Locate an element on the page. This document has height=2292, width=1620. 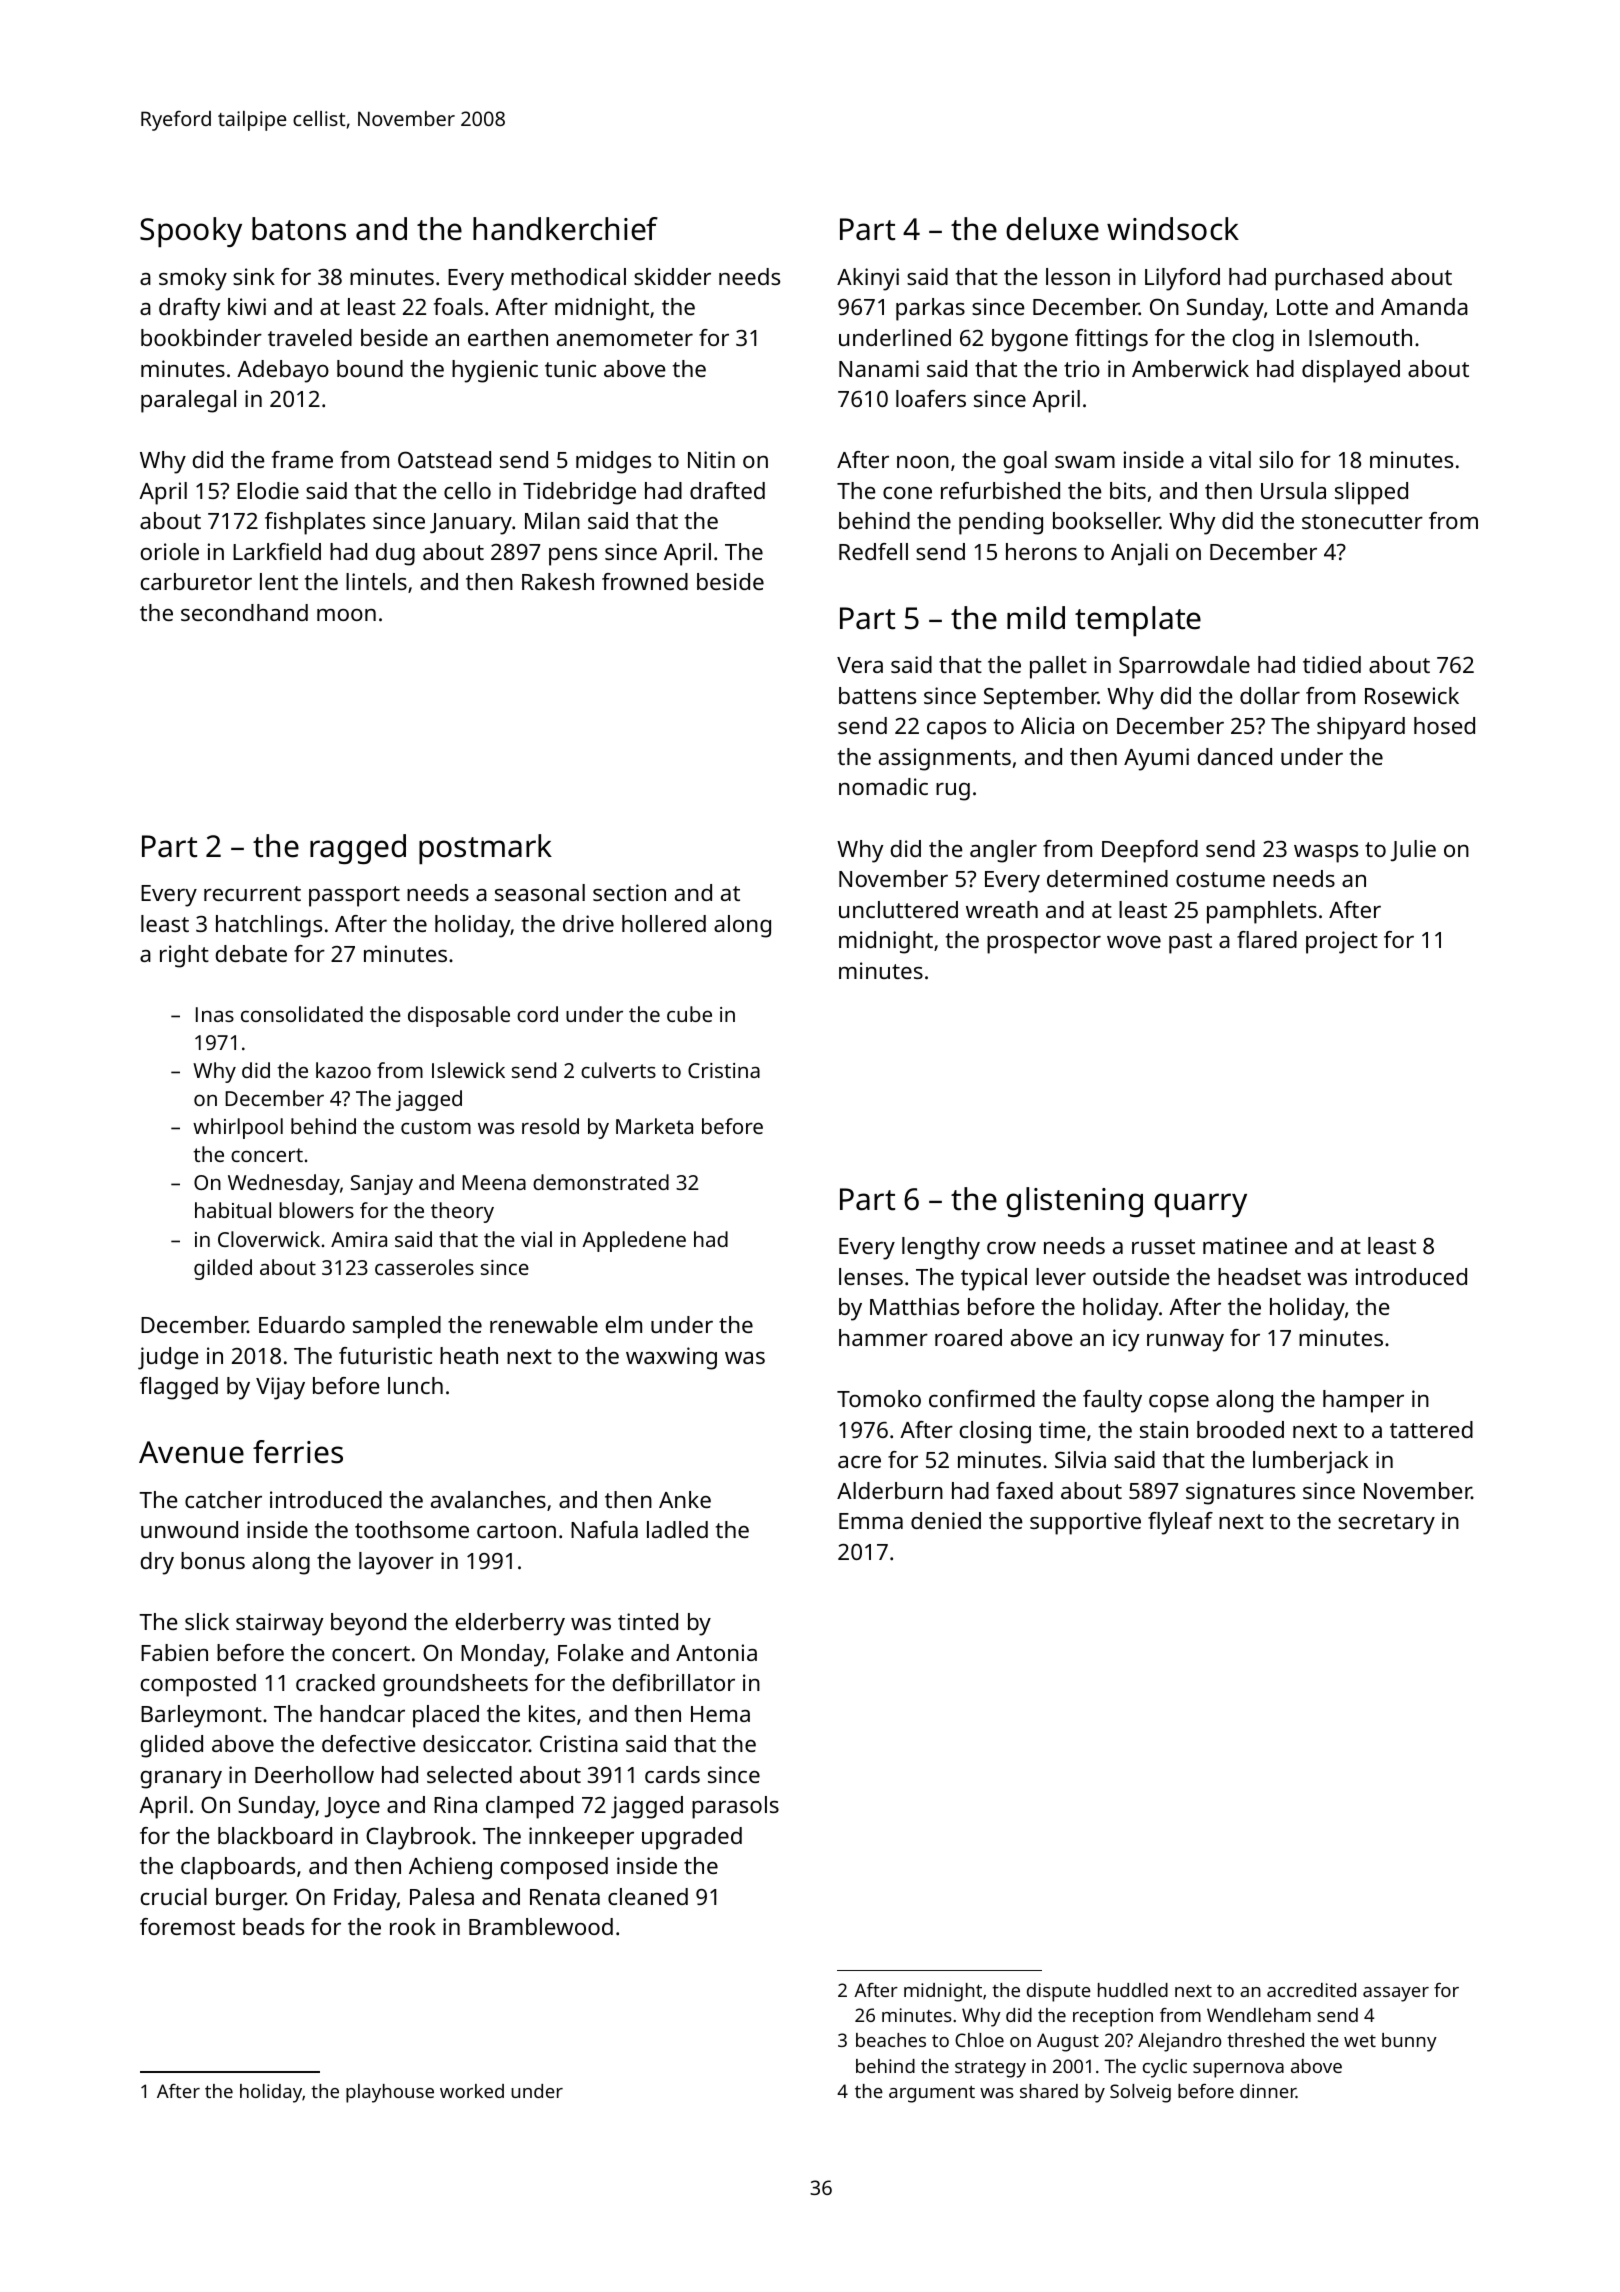
copse is located at coordinates (1179, 1404).
